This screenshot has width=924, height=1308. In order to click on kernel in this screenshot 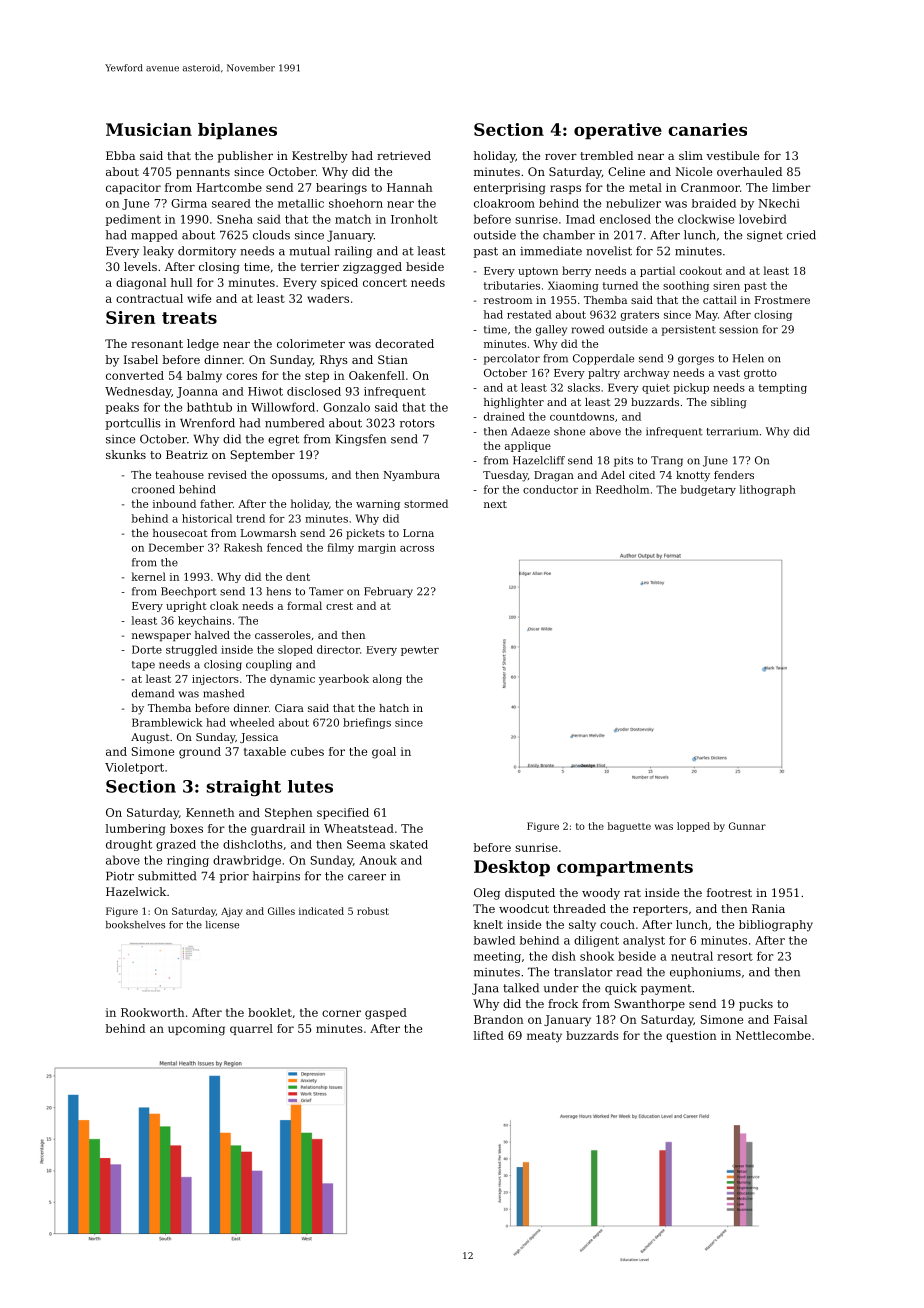, I will do `click(149, 576)`.
